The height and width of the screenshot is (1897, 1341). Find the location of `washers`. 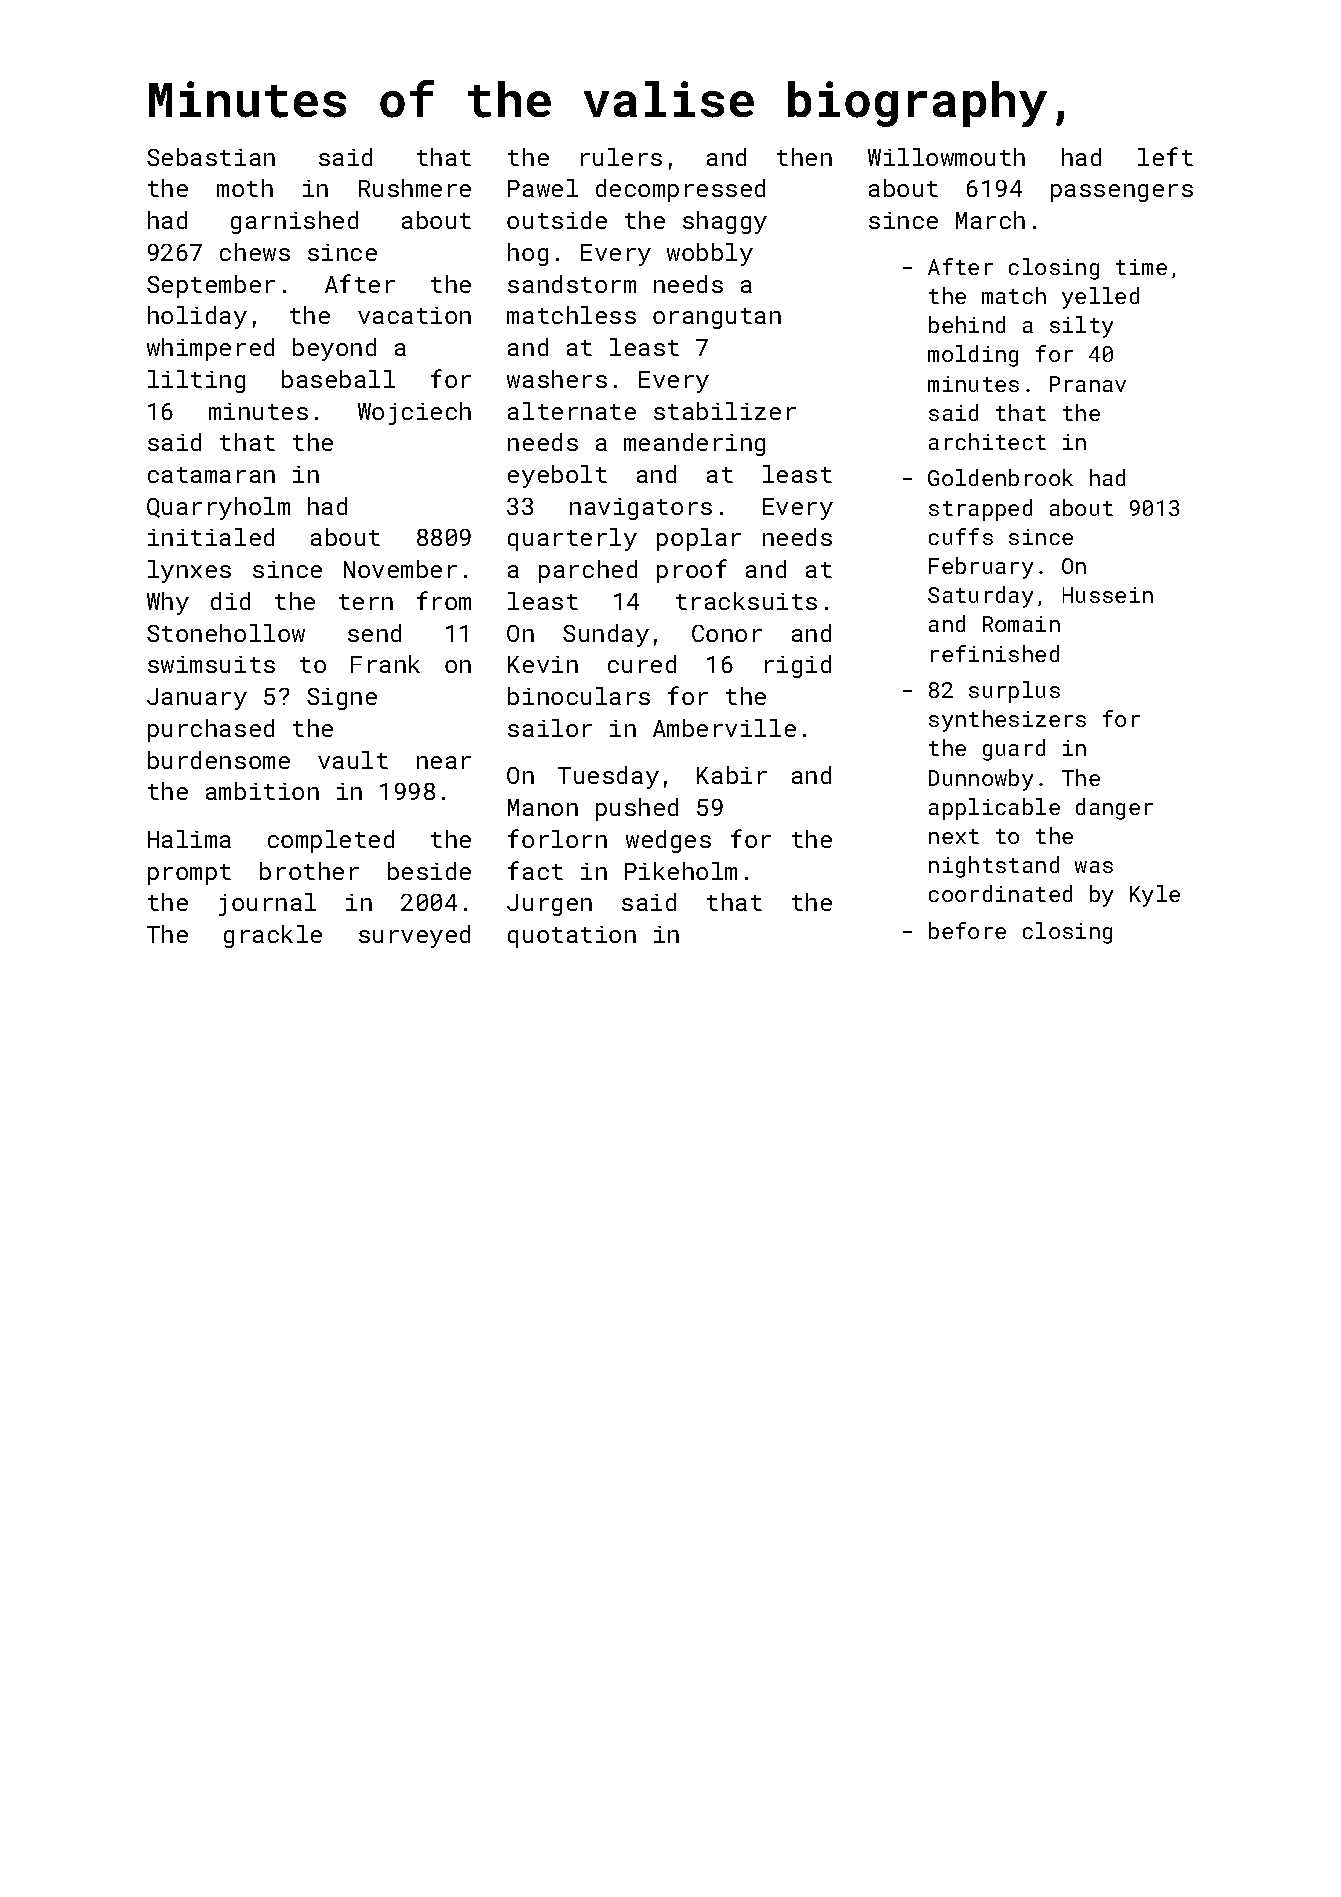

washers is located at coordinates (557, 379).
